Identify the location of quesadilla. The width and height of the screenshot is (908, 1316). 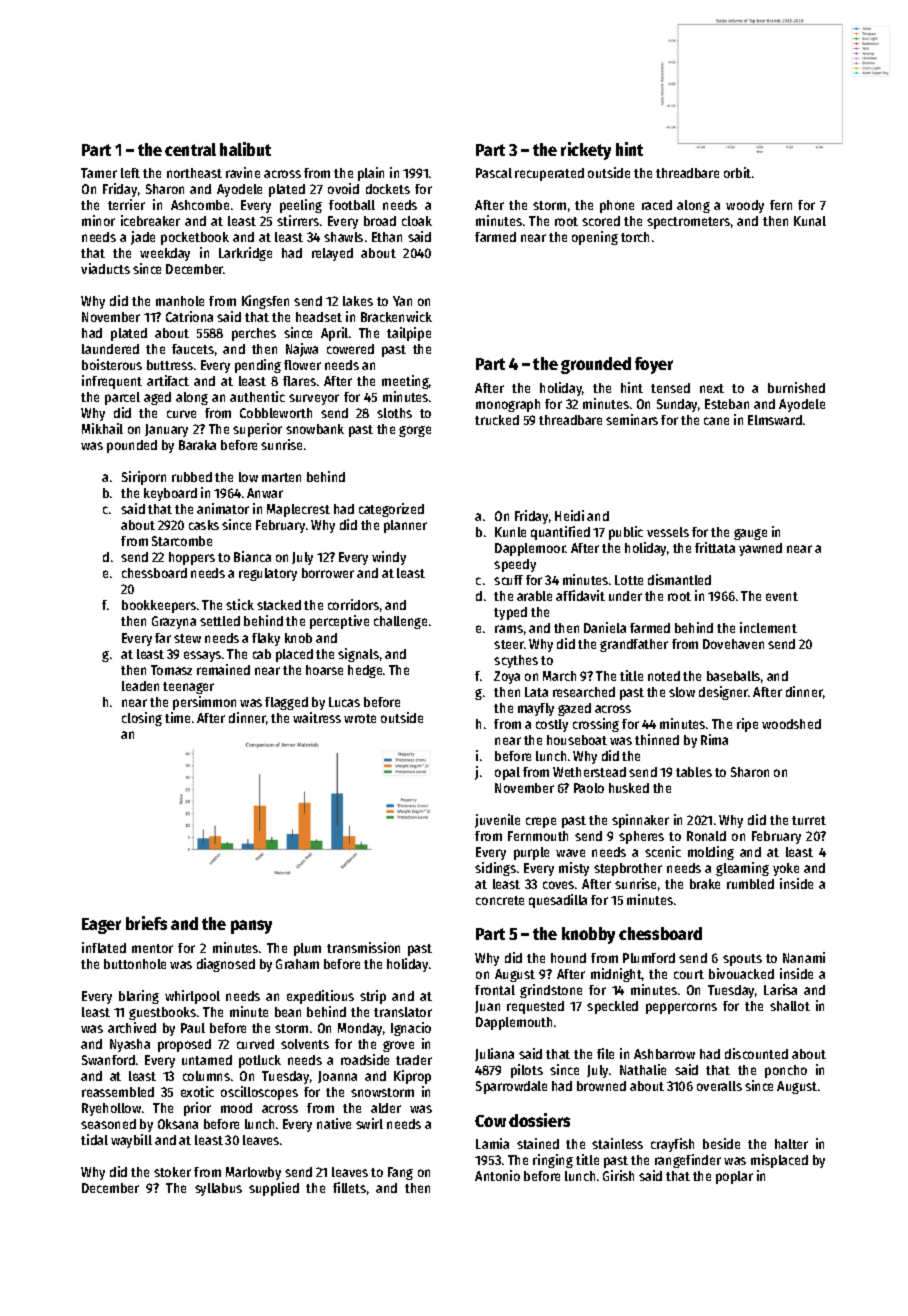
(558, 901).
